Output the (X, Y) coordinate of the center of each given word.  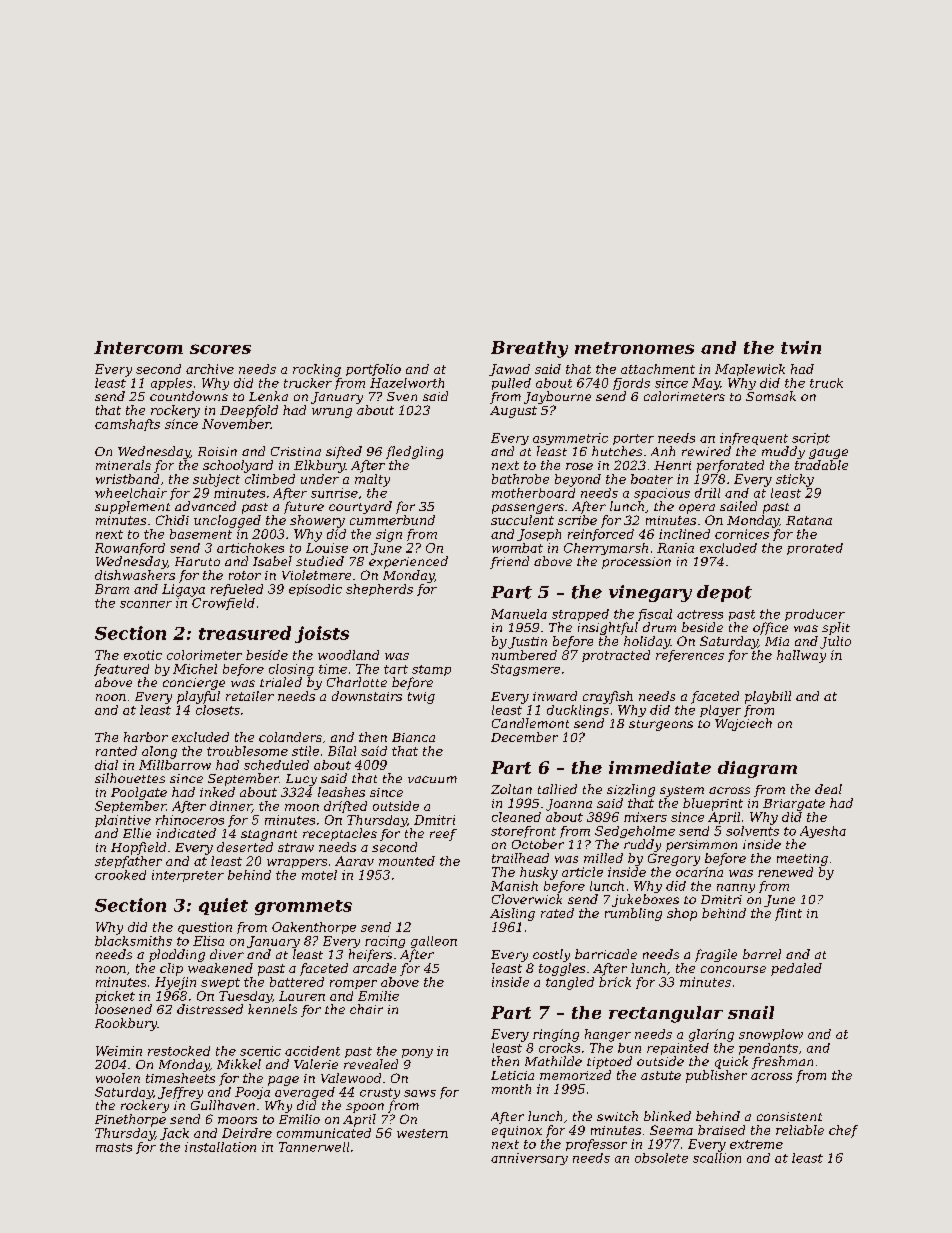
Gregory (674, 859)
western (422, 1133)
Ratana (809, 520)
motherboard (533, 493)
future (304, 507)
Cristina (296, 451)
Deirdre (247, 1133)
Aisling (512, 914)
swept (220, 983)
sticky (795, 480)
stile (305, 751)
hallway (801, 656)
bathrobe (520, 479)
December (524, 737)
